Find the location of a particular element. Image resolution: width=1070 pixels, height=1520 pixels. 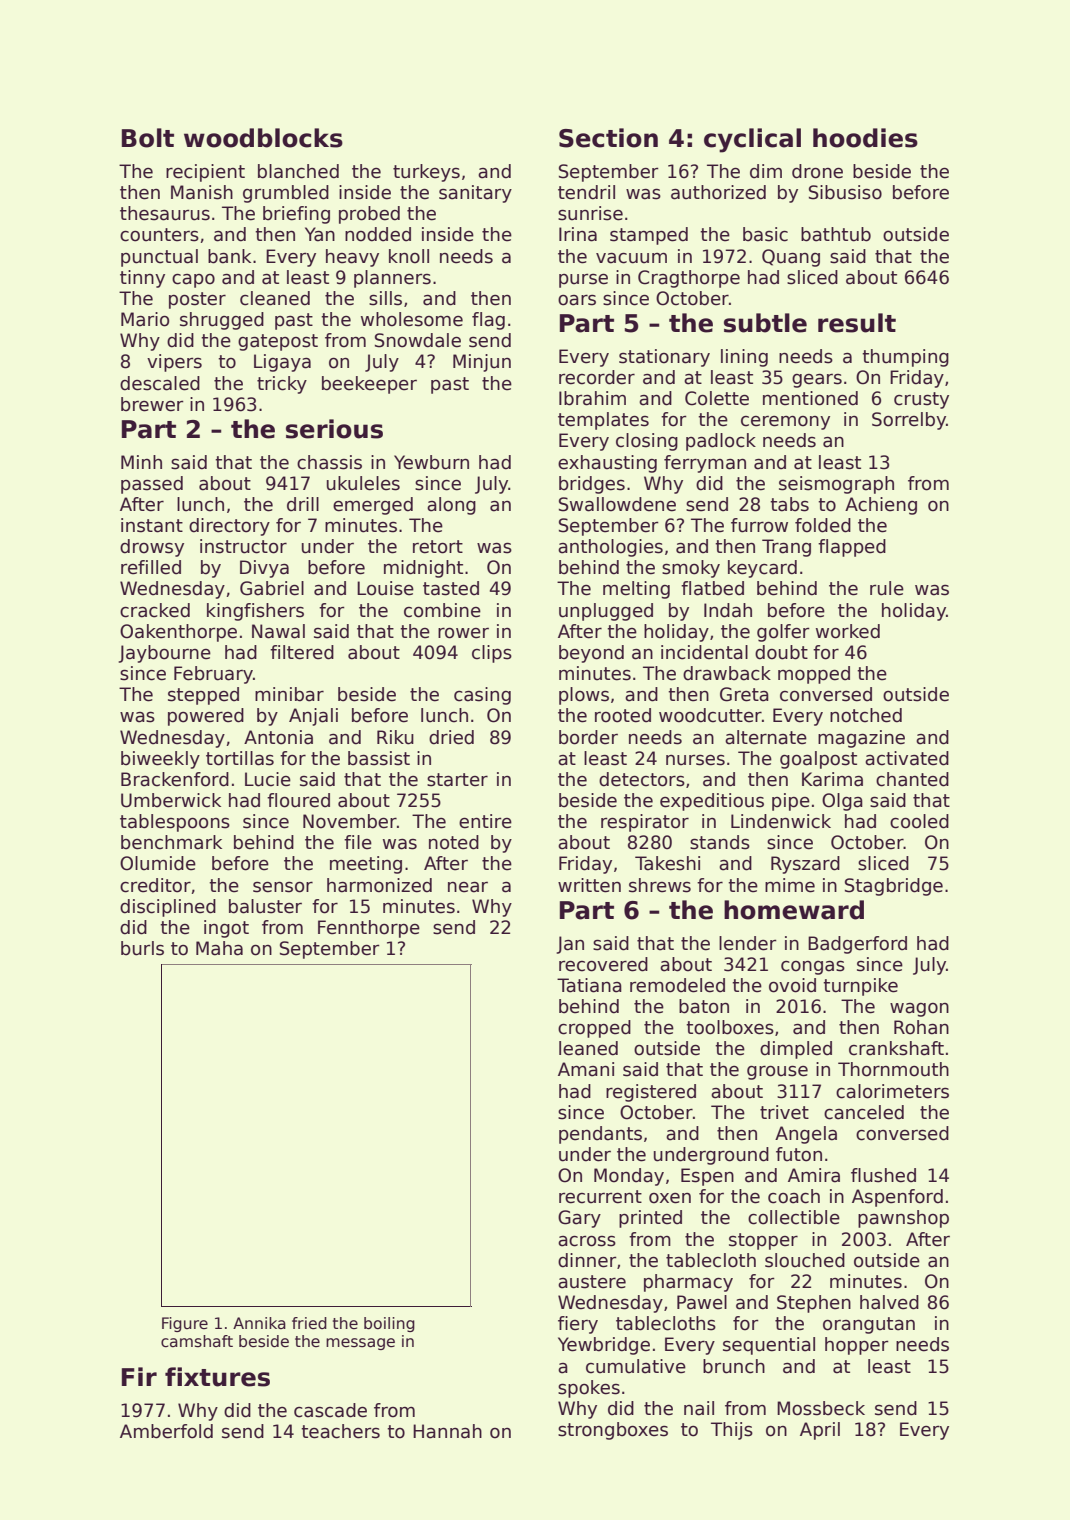

strongboxes is located at coordinates (613, 1431).
